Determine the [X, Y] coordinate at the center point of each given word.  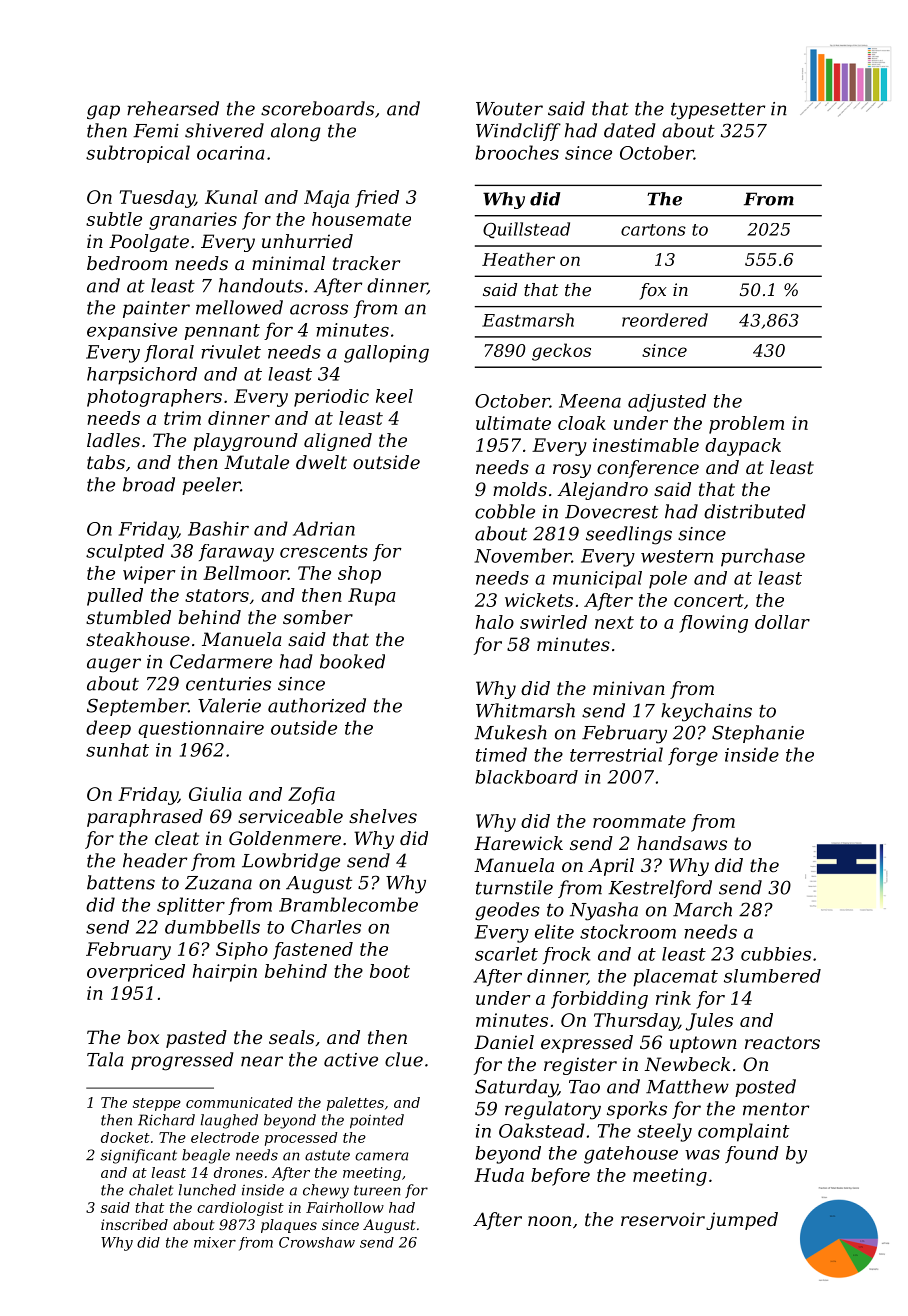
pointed [377, 1121]
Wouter [509, 109]
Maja [326, 199]
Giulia [215, 794]
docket [125, 1137]
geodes [507, 911]
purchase [763, 557]
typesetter [718, 111]
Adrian [324, 528]
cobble [505, 511]
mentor [776, 1109]
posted [765, 1088]
